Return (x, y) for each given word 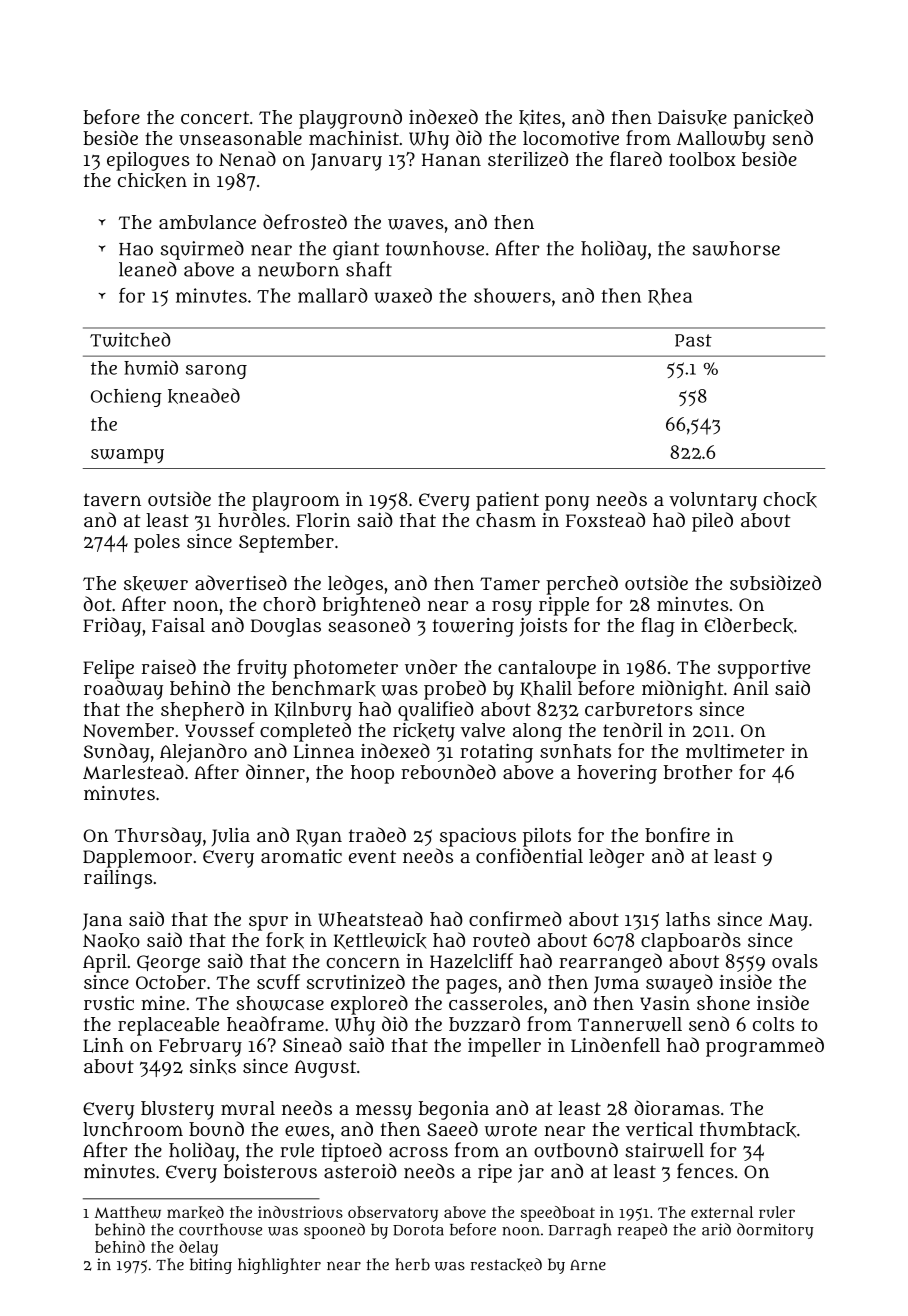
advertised (241, 582)
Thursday (158, 837)
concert (215, 117)
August (325, 1069)
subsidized (775, 583)
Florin (323, 520)
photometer (345, 669)
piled (712, 522)
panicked (773, 119)
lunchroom (133, 1129)
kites (540, 118)
